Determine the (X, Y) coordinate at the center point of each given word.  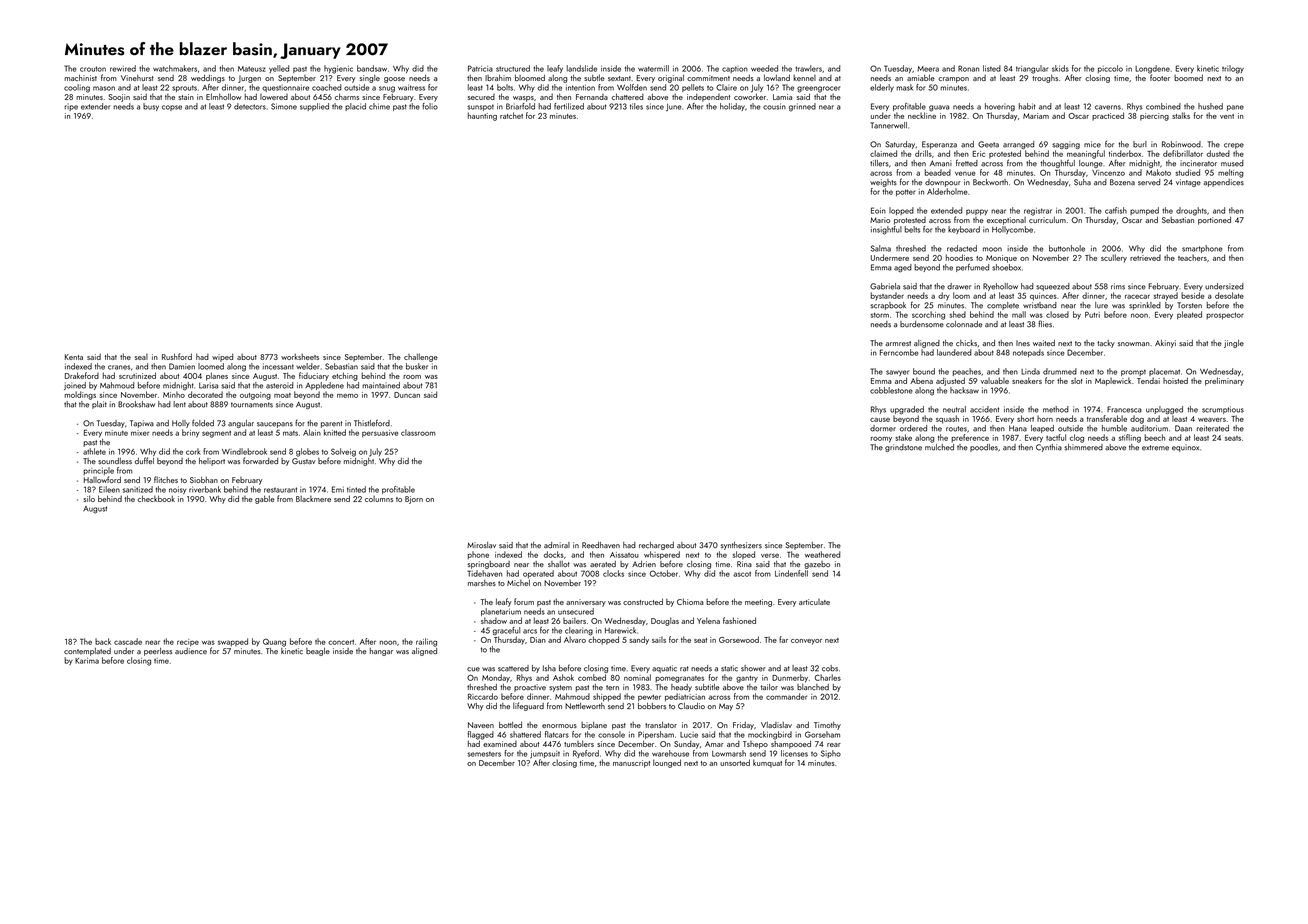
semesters (484, 754)
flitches (166, 479)
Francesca (1124, 409)
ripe (71, 107)
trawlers (809, 68)
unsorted (735, 762)
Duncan (407, 395)
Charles (828, 677)
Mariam (1036, 116)
